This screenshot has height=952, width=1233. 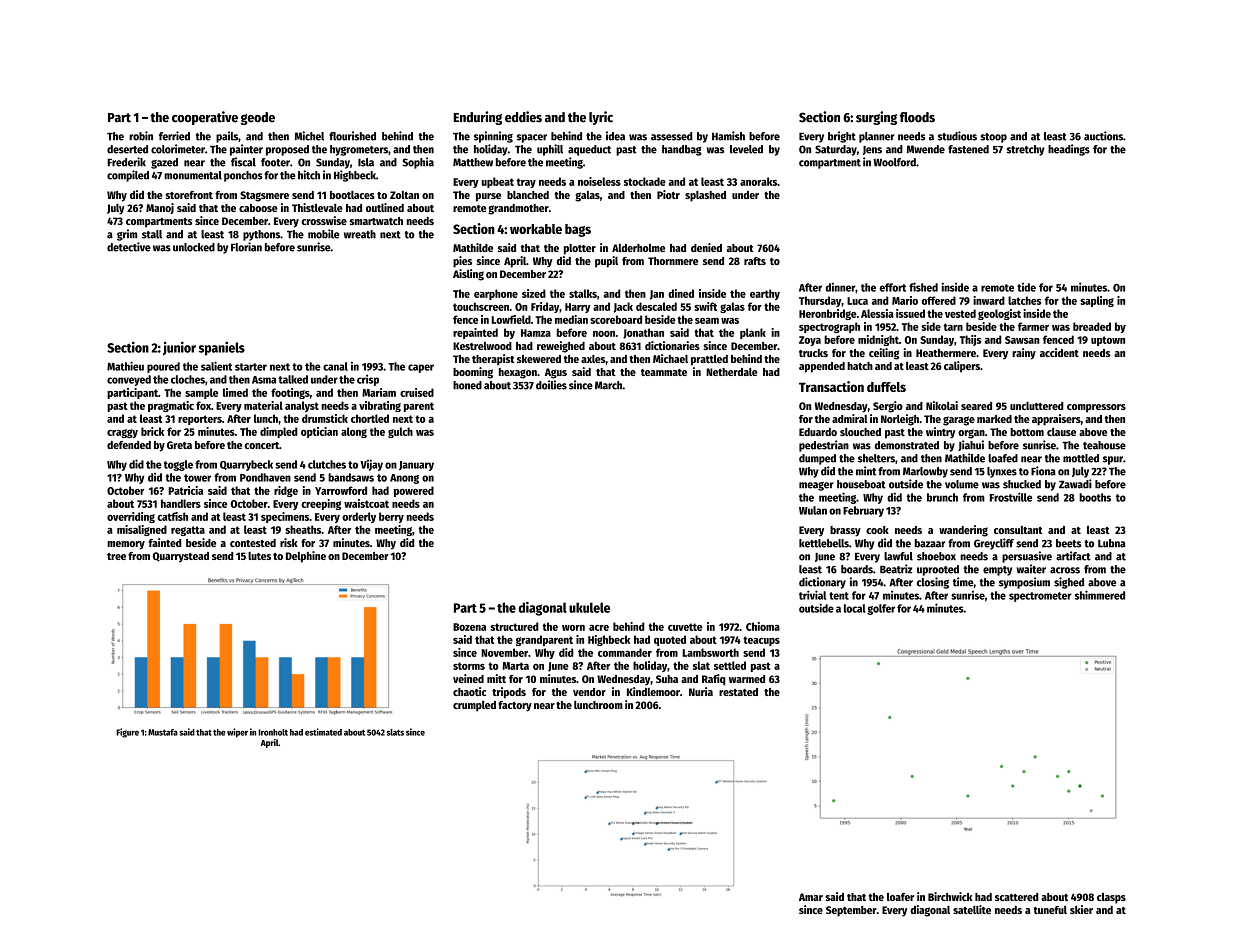 What do you see at coordinates (205, 118) in the screenshot?
I see `cooperative` at bounding box center [205, 118].
